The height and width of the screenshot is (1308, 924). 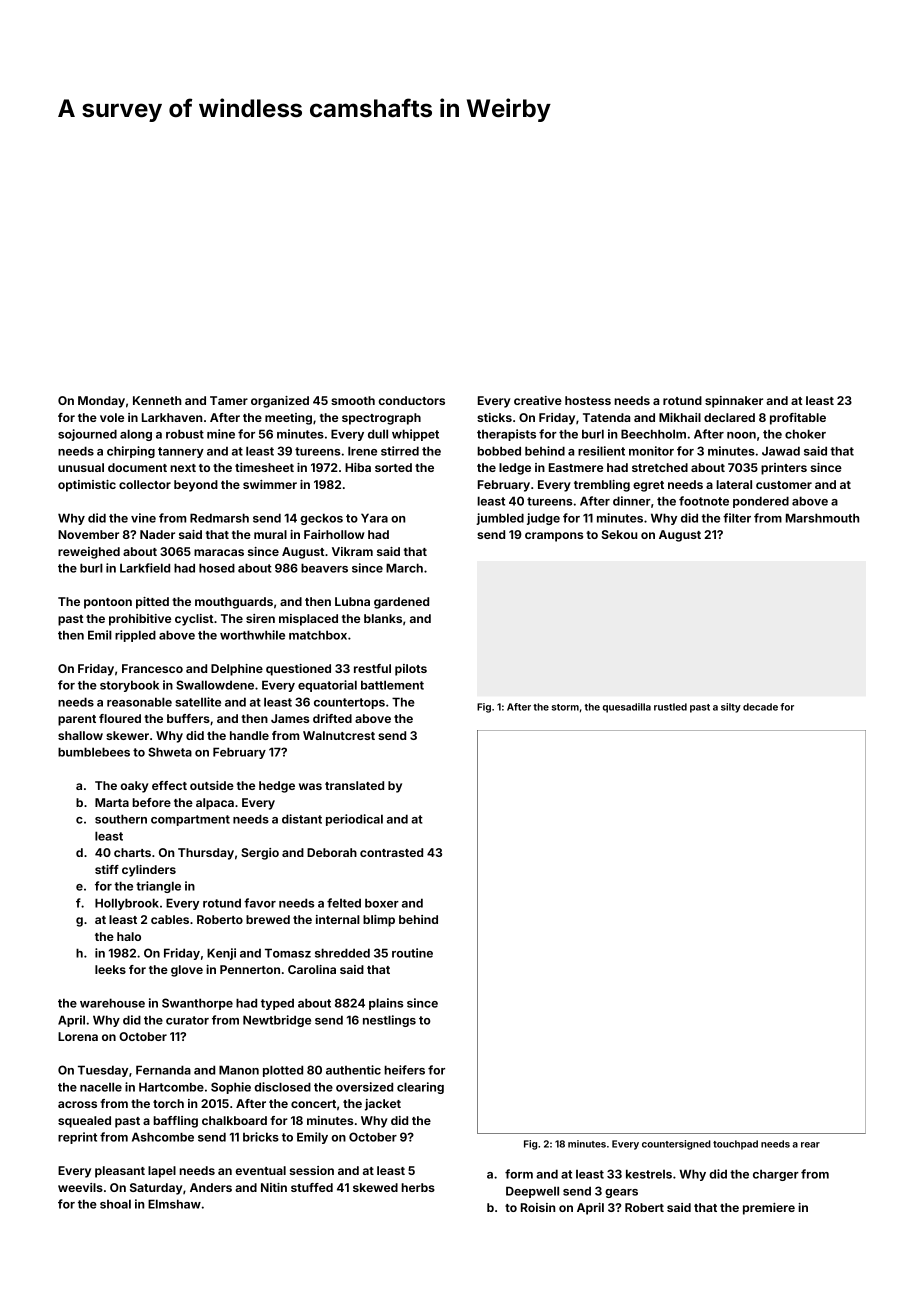 What do you see at coordinates (515, 469) in the screenshot?
I see `ledge` at bounding box center [515, 469].
